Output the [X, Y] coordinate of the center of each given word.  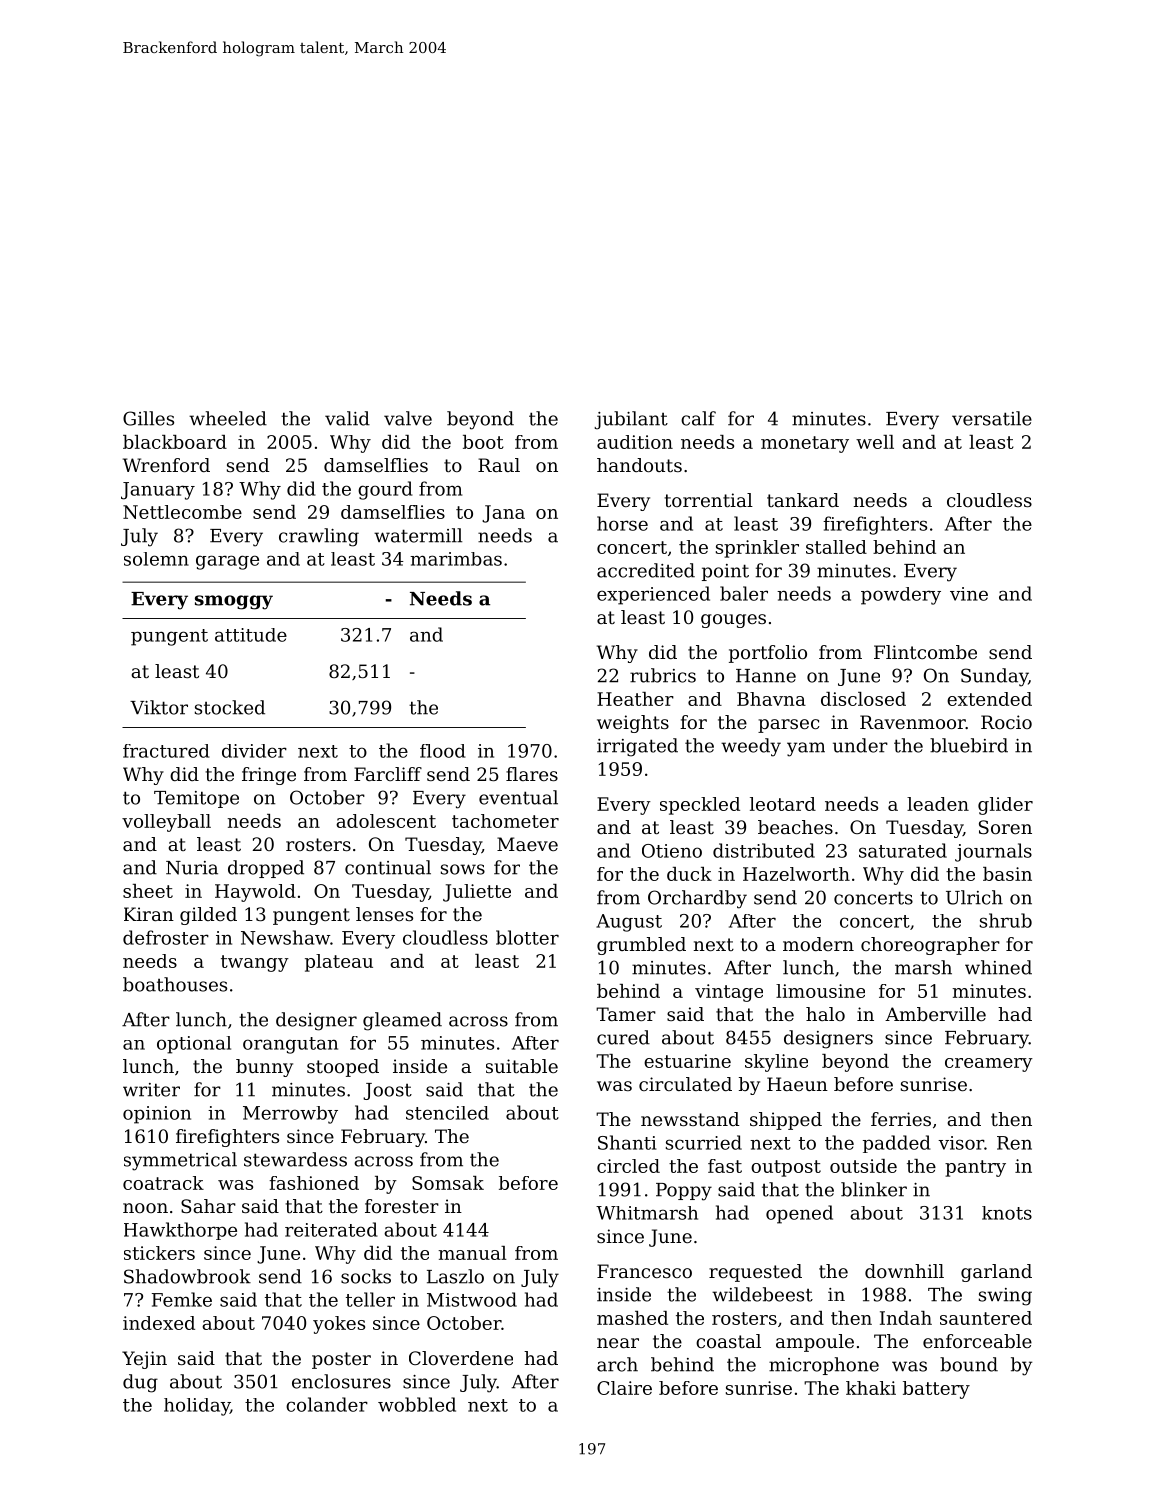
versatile [992, 418]
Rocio [1006, 722]
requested [755, 1273]
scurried [704, 1142]
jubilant [631, 420]
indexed [159, 1323]
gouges [733, 621]
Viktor [159, 707]
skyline [776, 1063]
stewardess [295, 1159]
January [158, 491]
